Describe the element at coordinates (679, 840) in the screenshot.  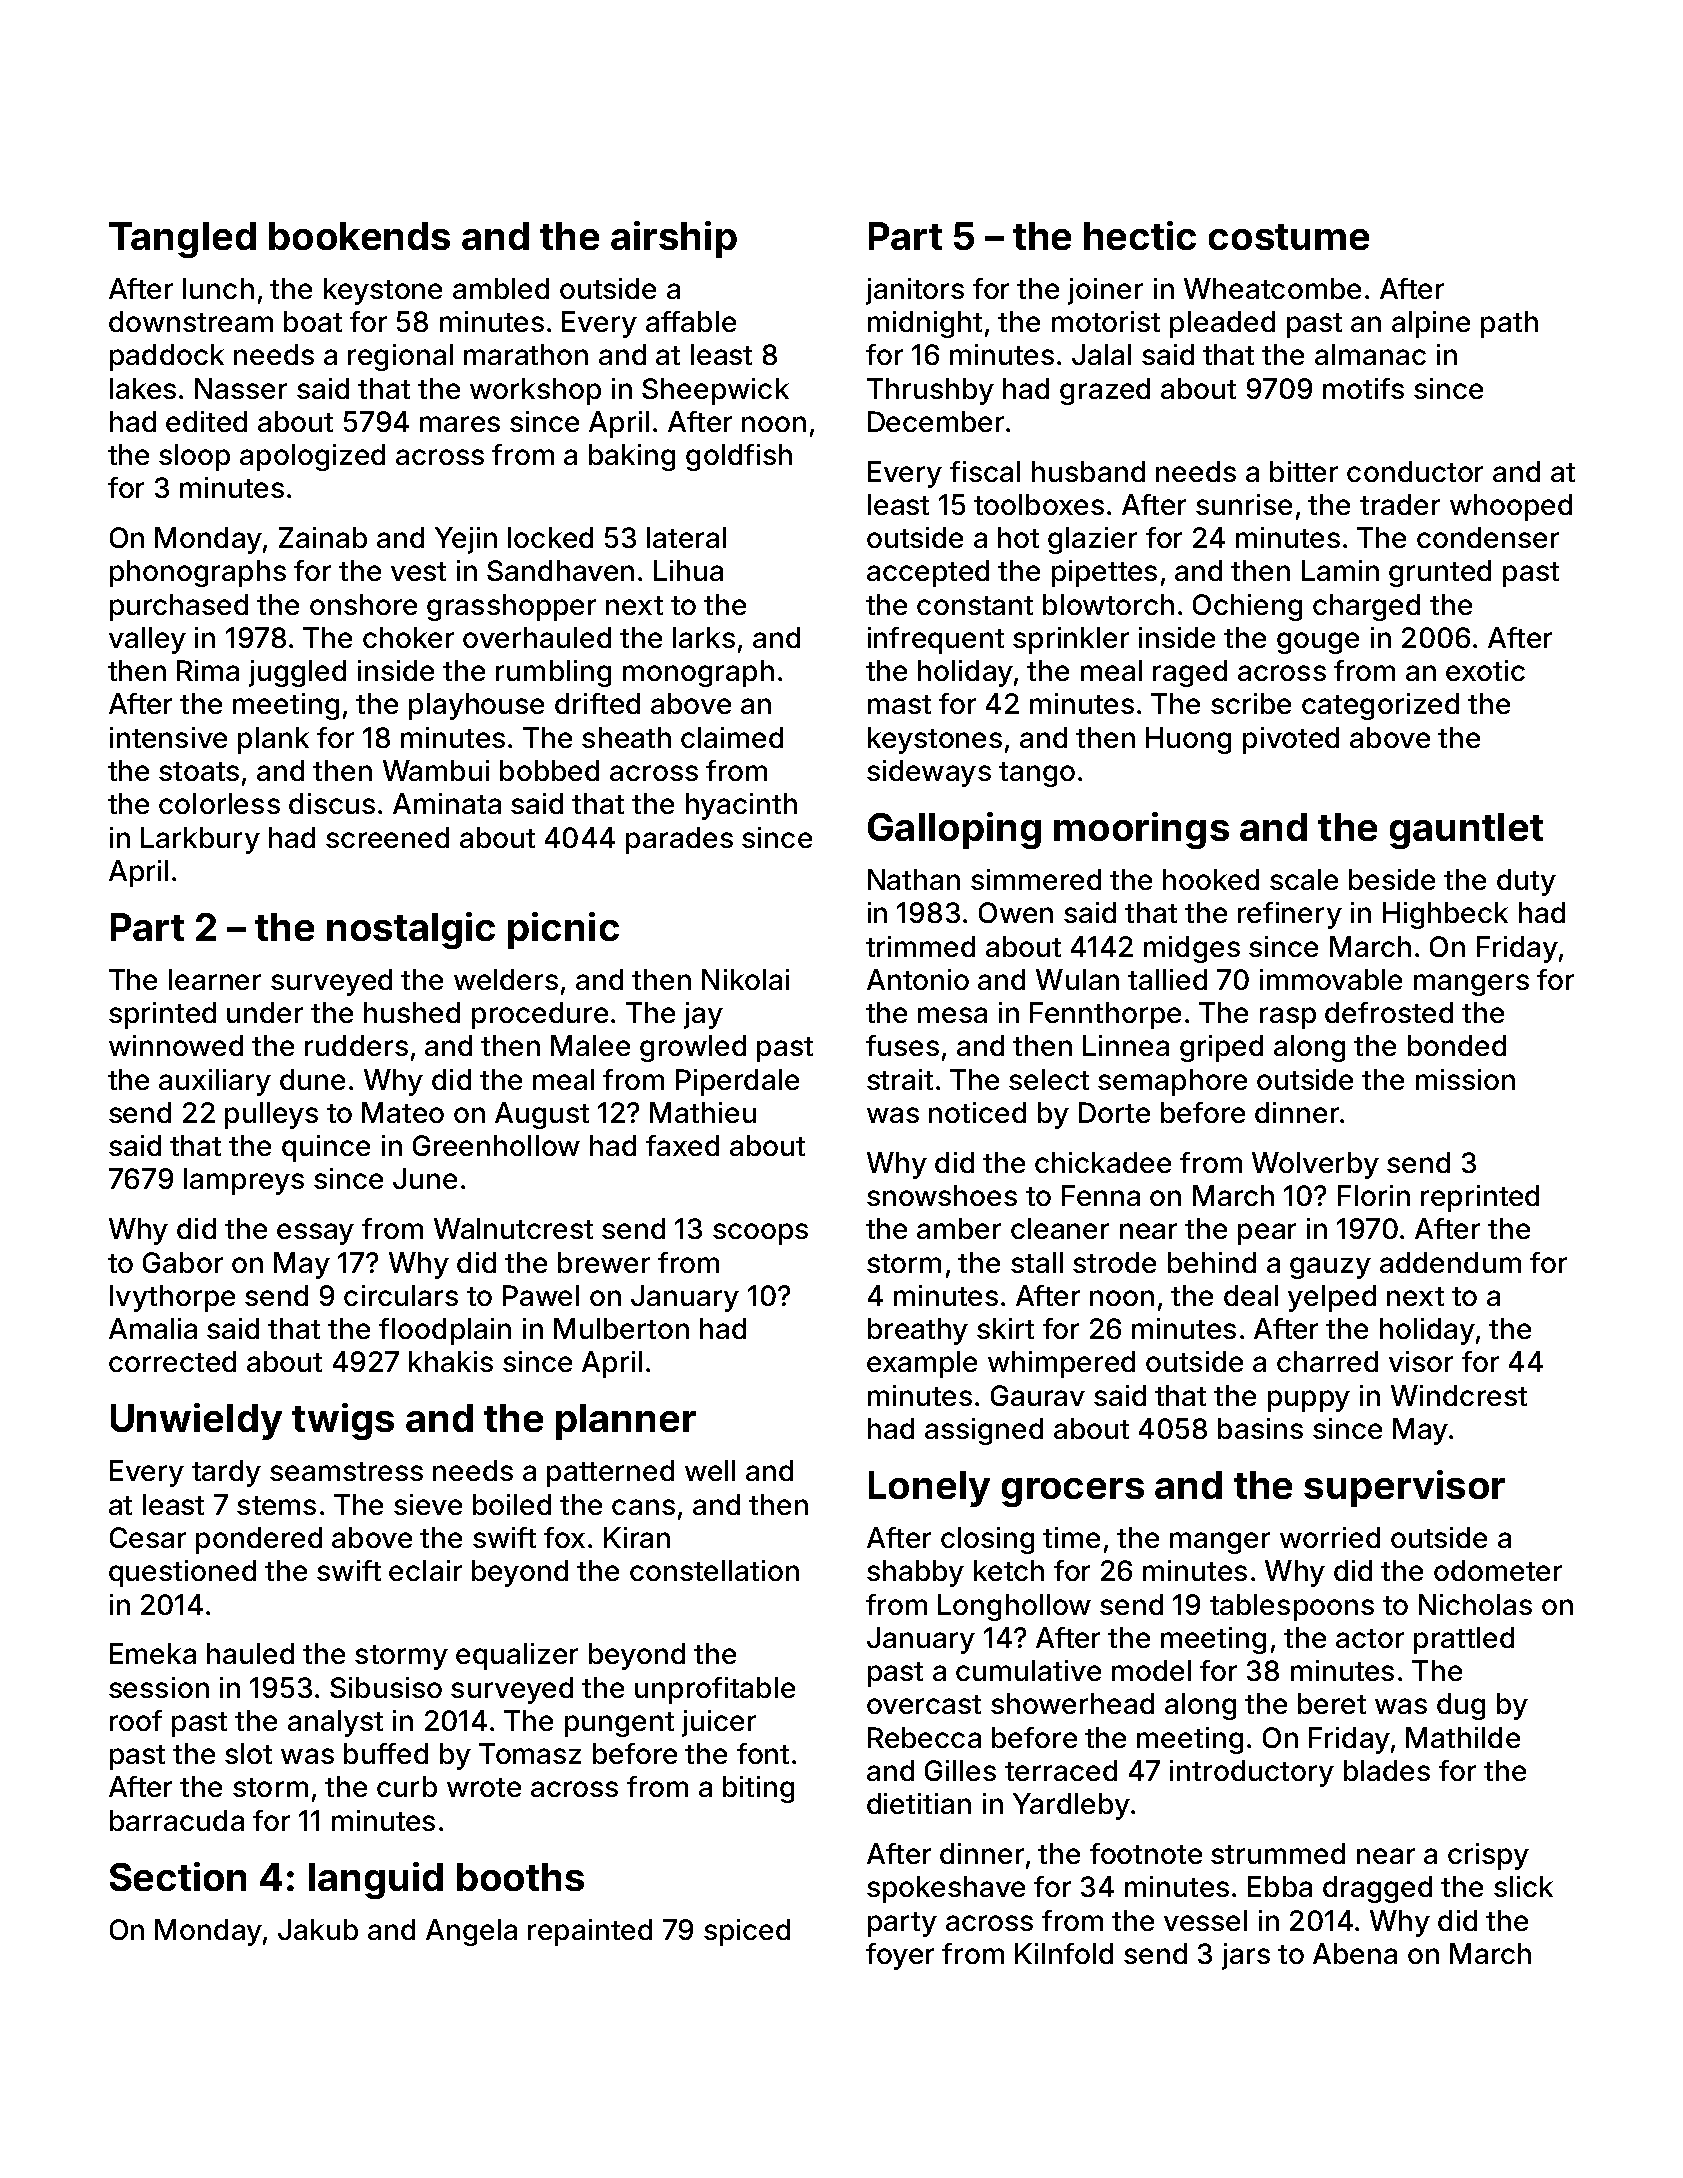
I see `parades` at that location.
